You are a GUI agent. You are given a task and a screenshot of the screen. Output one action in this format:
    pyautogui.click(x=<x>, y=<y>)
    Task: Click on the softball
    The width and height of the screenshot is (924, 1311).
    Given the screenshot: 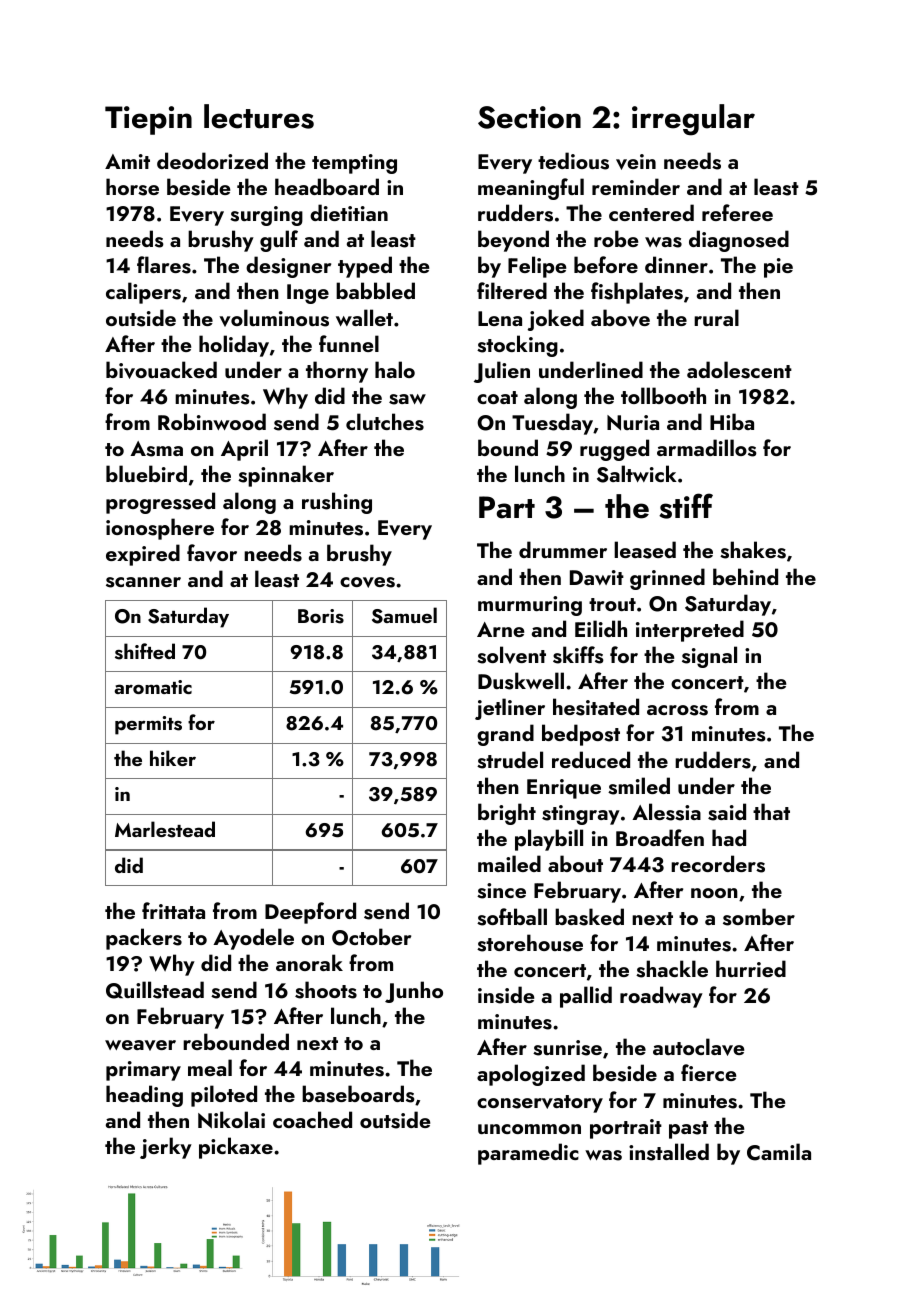 What is the action you would take?
    pyautogui.click(x=512, y=917)
